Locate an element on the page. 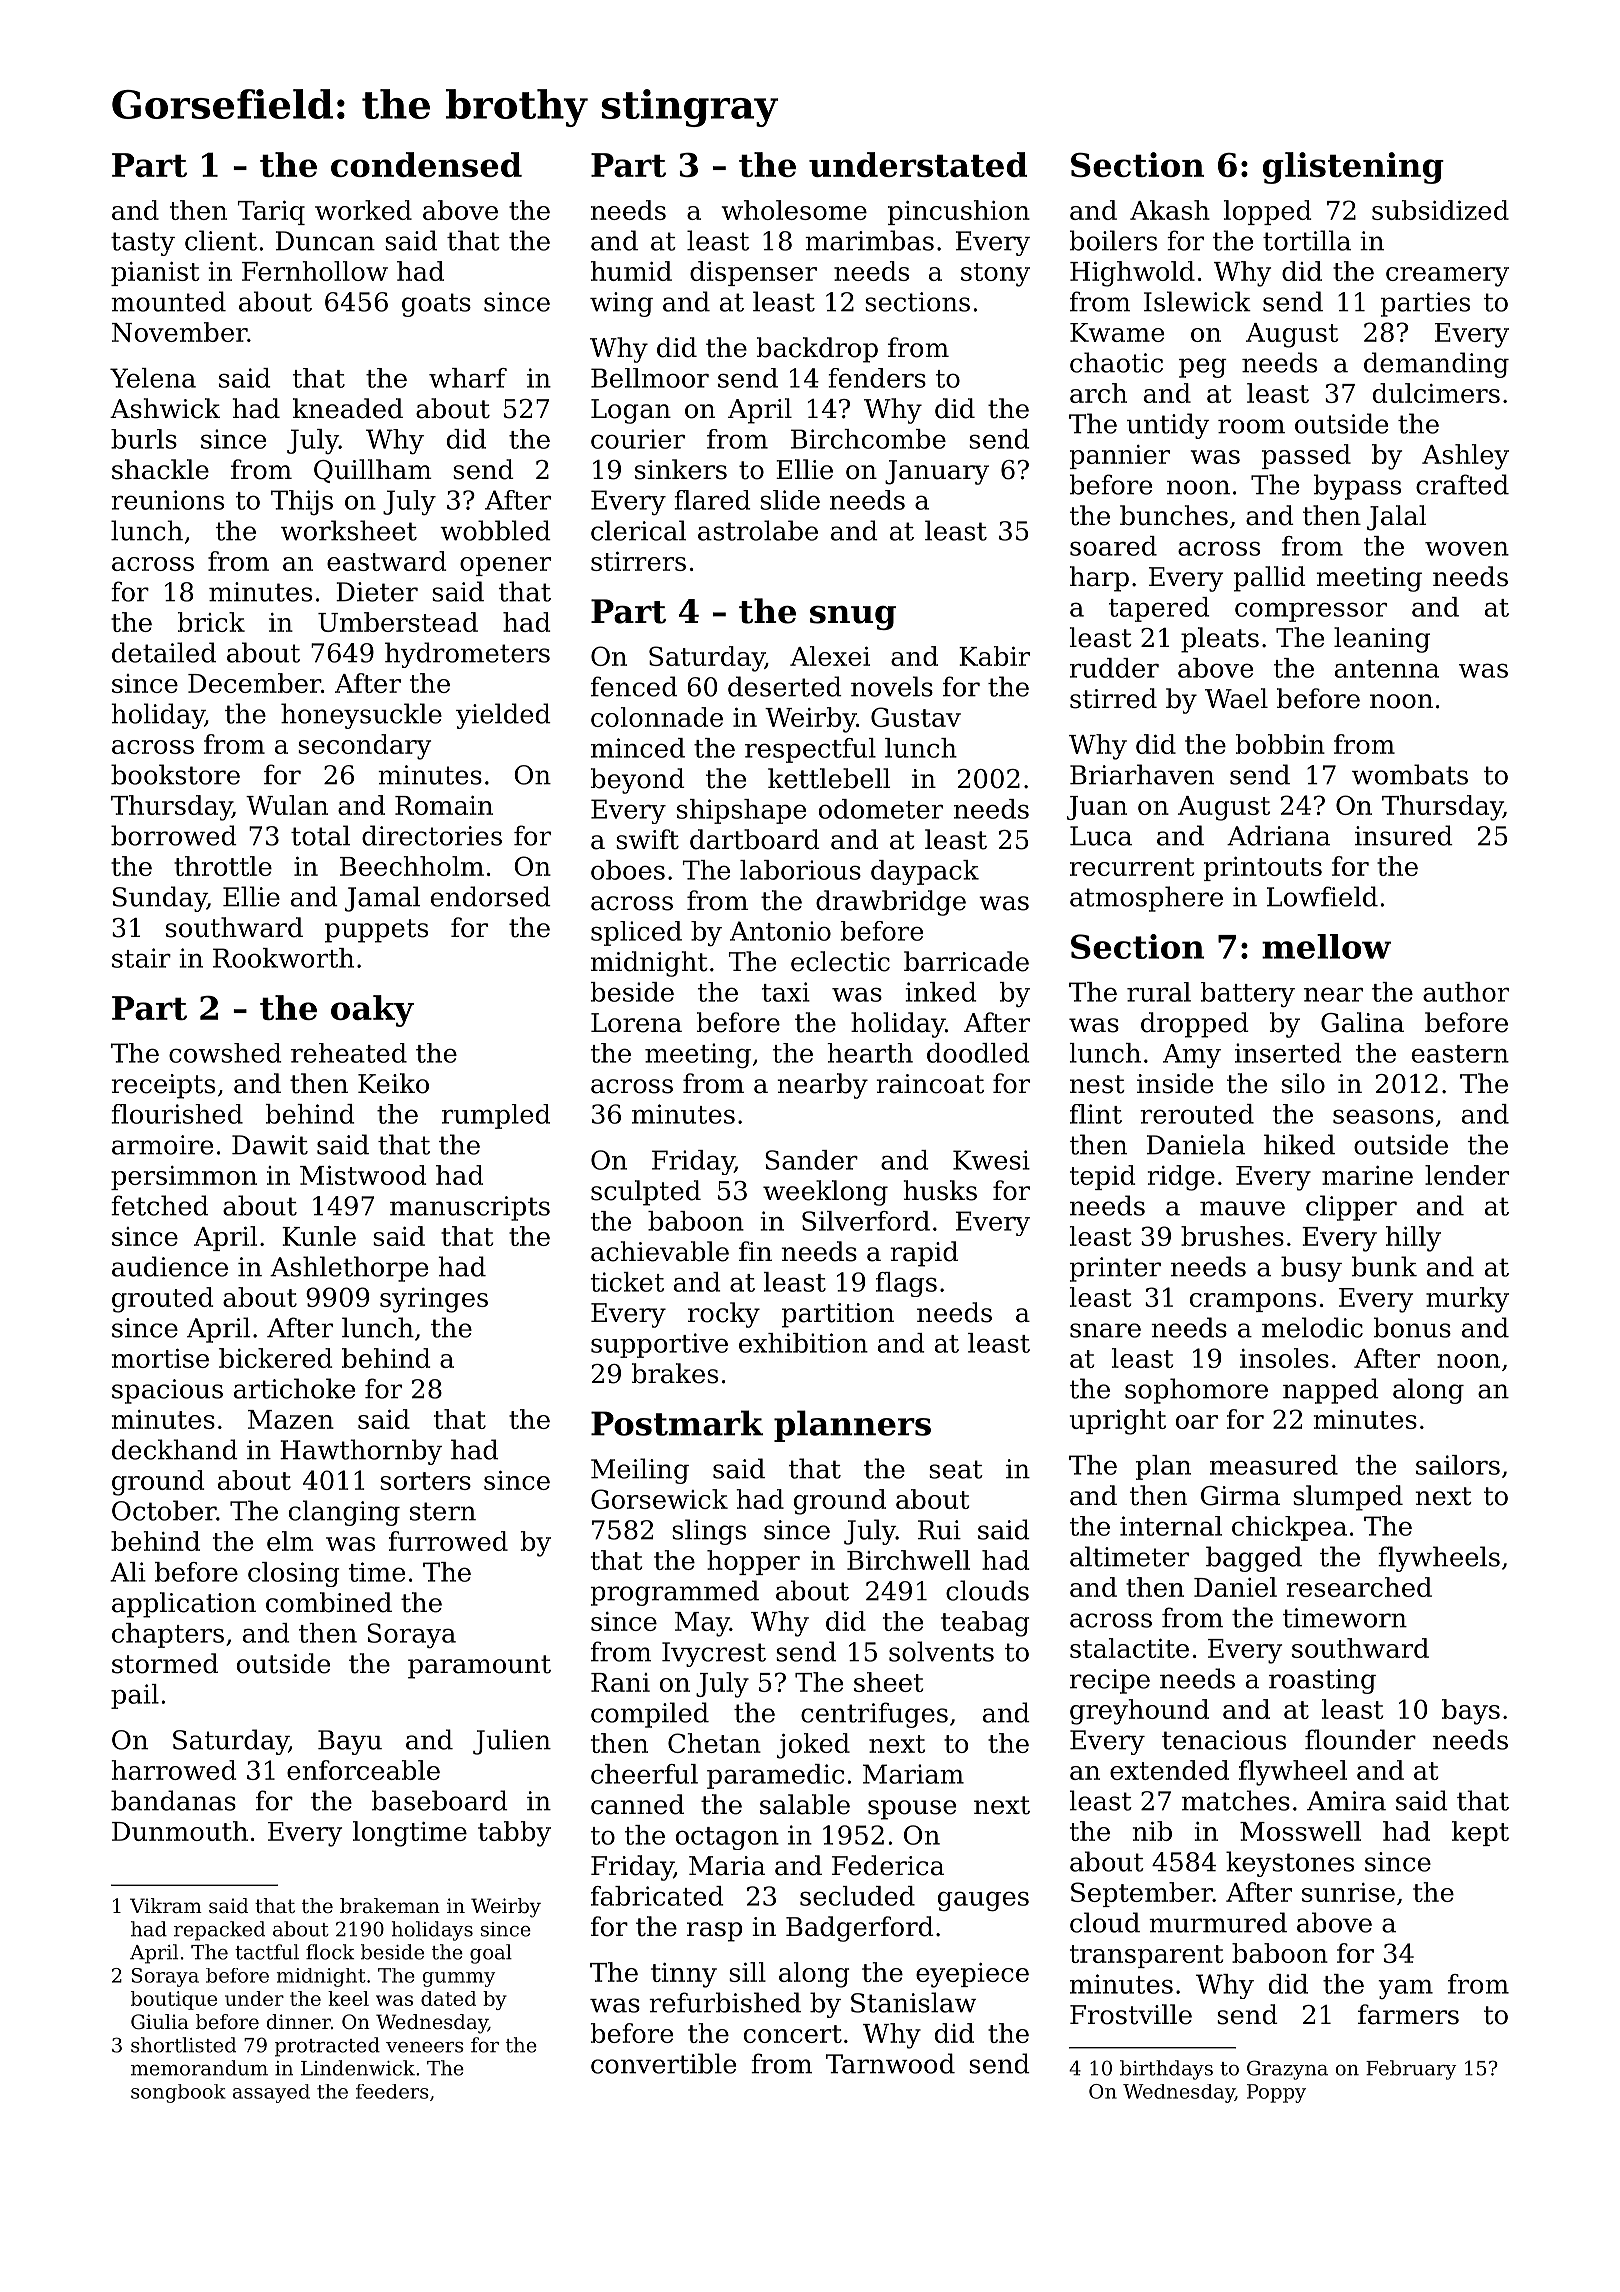 The height and width of the document is (2292, 1620). Sander is located at coordinates (811, 1160).
